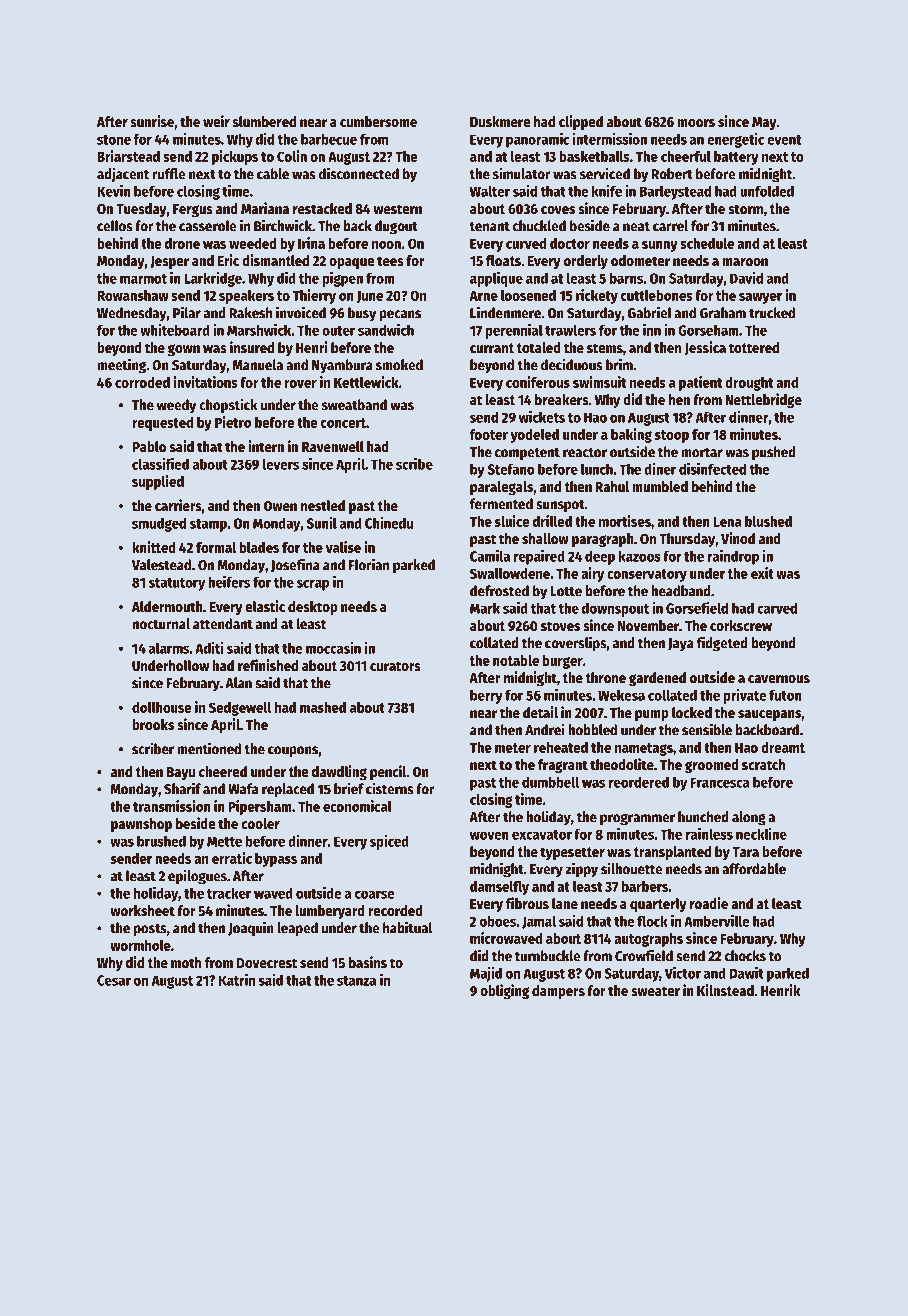 This screenshot has height=1316, width=908. What do you see at coordinates (550, 782) in the screenshot?
I see `dumbbell` at bounding box center [550, 782].
